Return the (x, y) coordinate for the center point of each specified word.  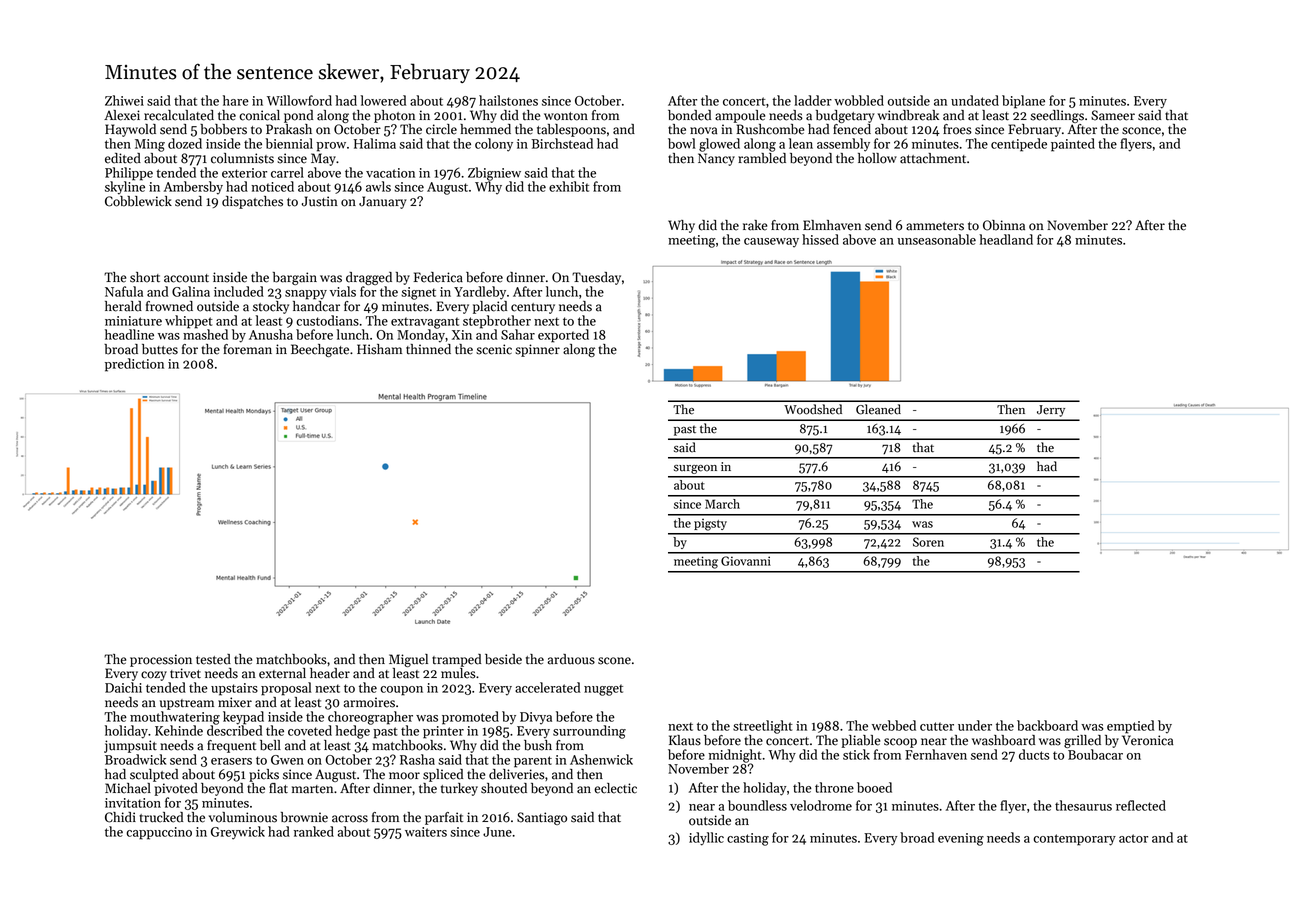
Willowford (299, 100)
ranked (314, 831)
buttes (160, 349)
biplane (1023, 102)
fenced (852, 129)
